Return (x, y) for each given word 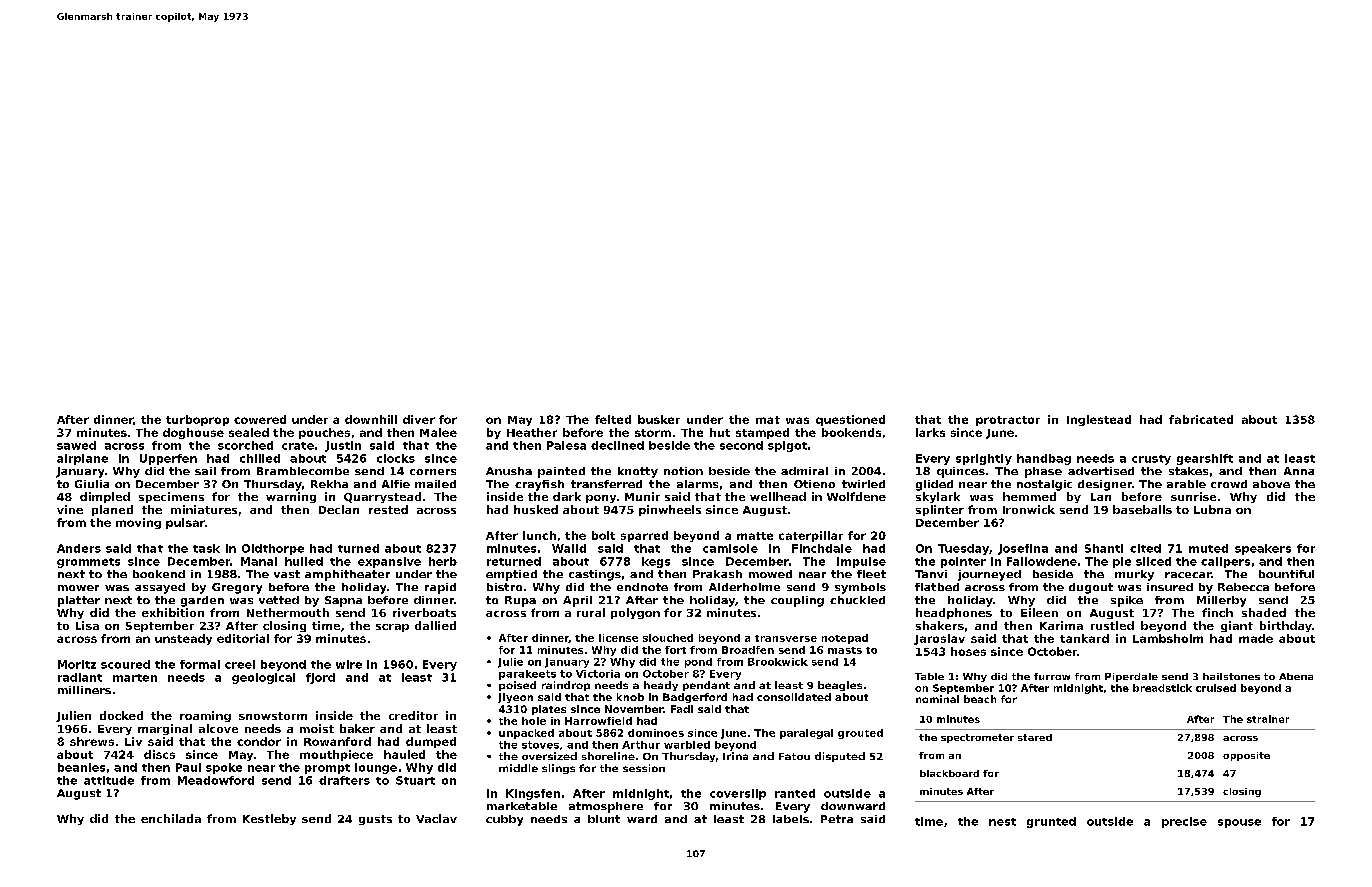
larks (930, 432)
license (618, 638)
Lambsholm (1168, 638)
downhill (371, 419)
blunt (604, 819)
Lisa (87, 625)
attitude (109, 780)
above (1271, 484)
